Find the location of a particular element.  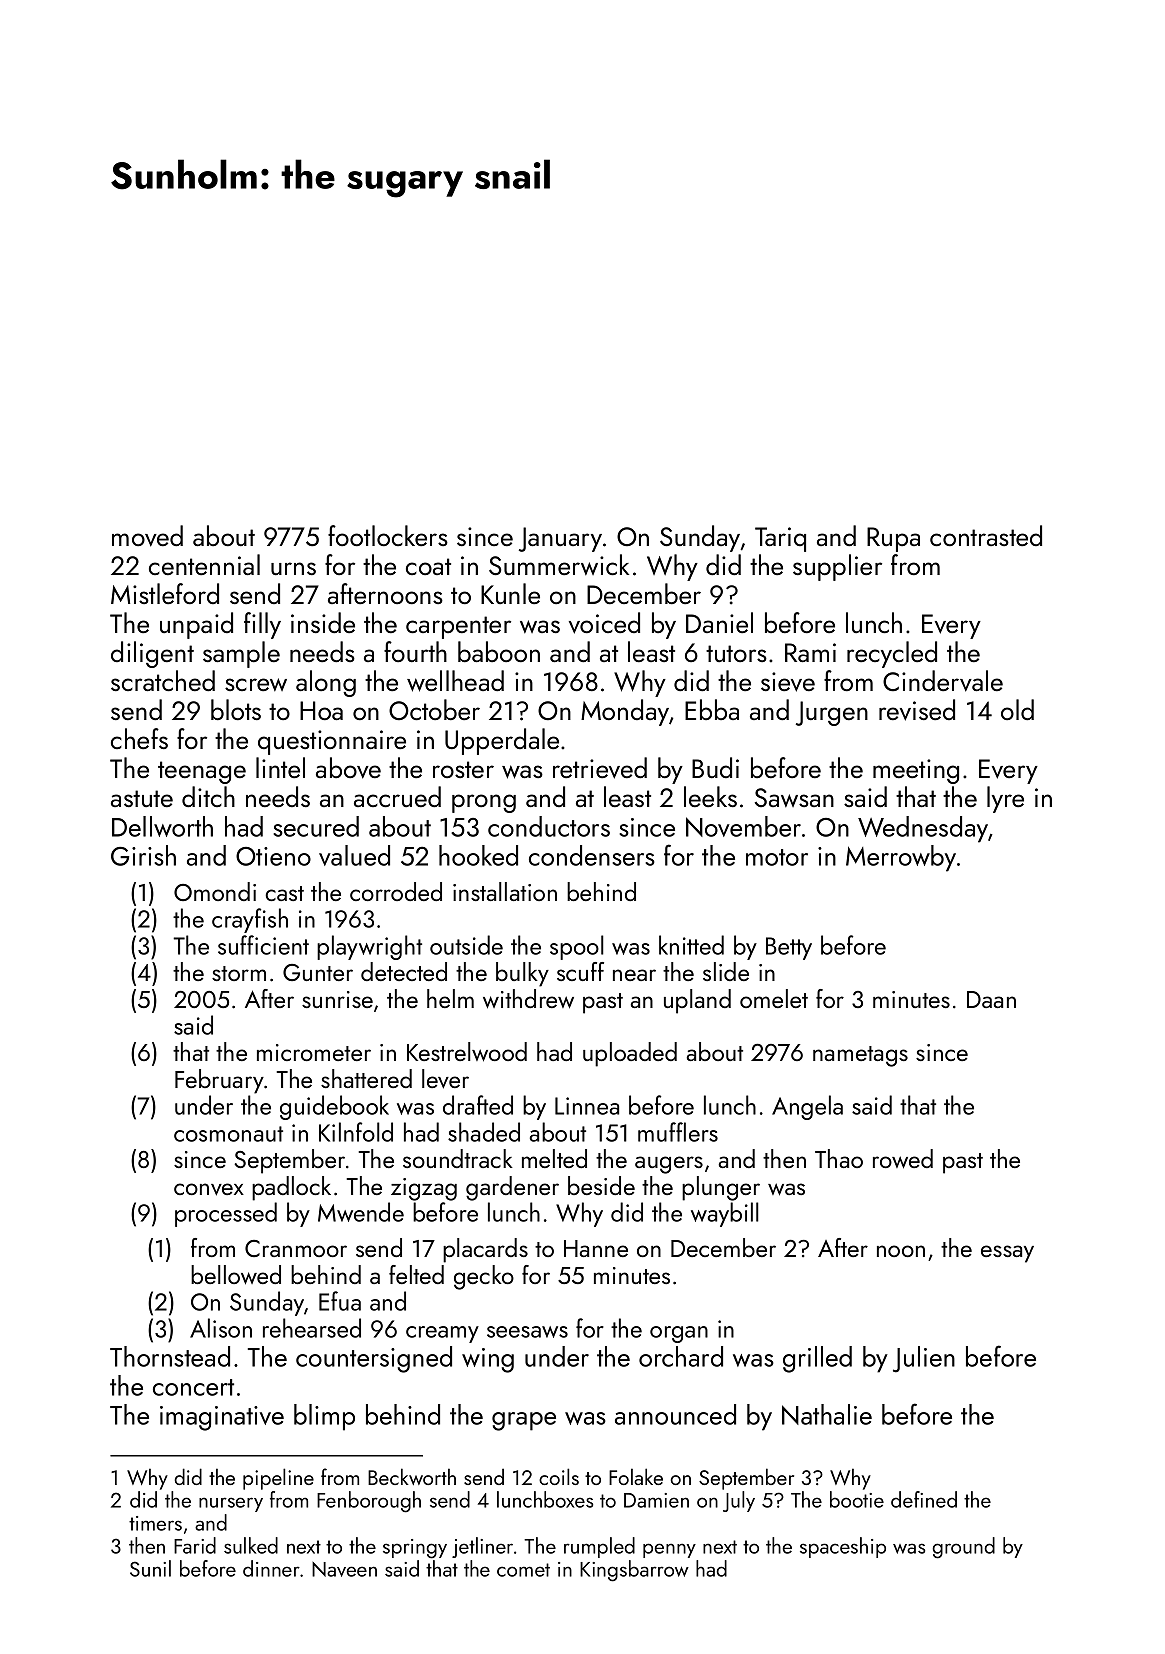

secured is located at coordinates (316, 826).
